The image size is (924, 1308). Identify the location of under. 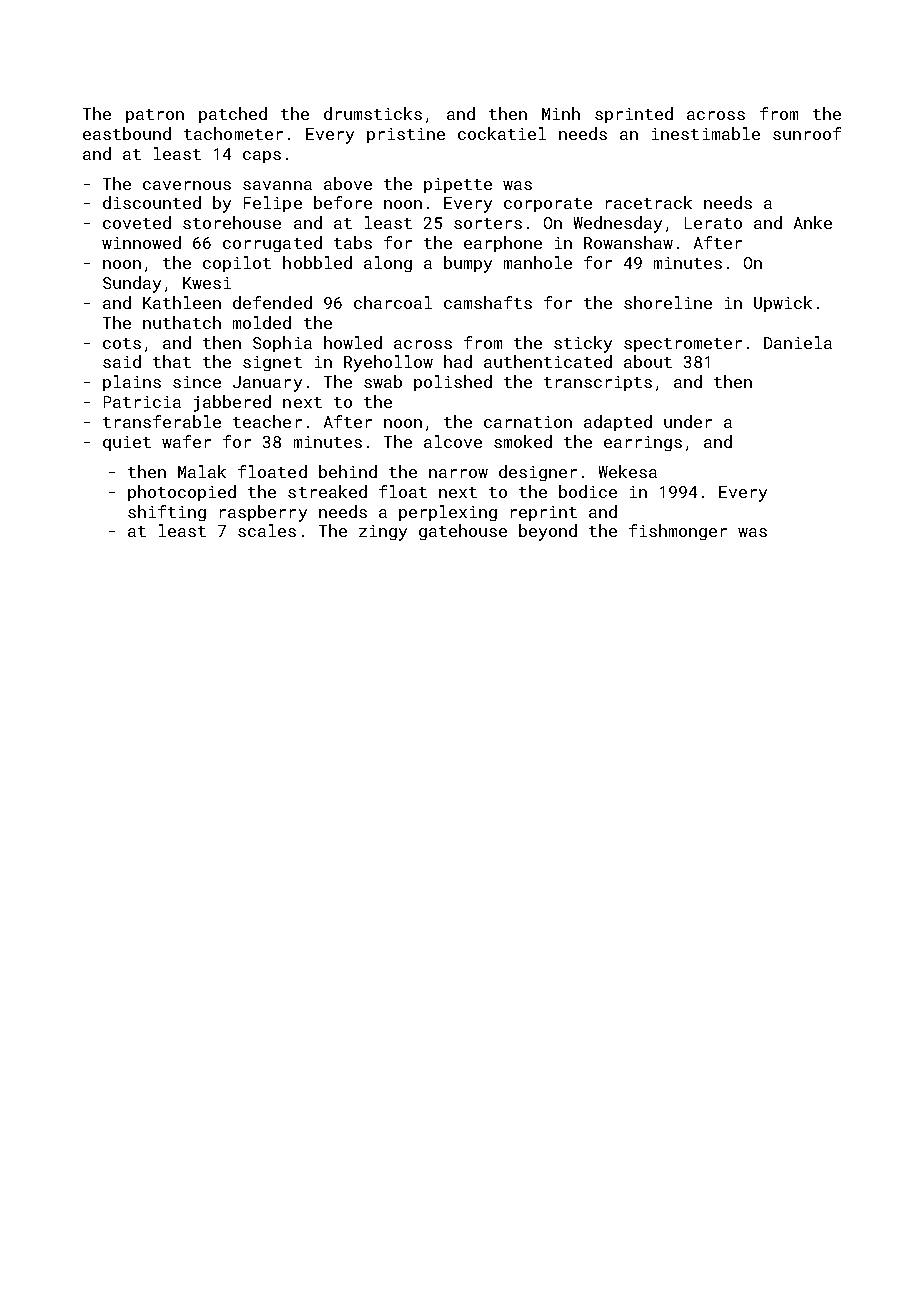
(688, 421).
